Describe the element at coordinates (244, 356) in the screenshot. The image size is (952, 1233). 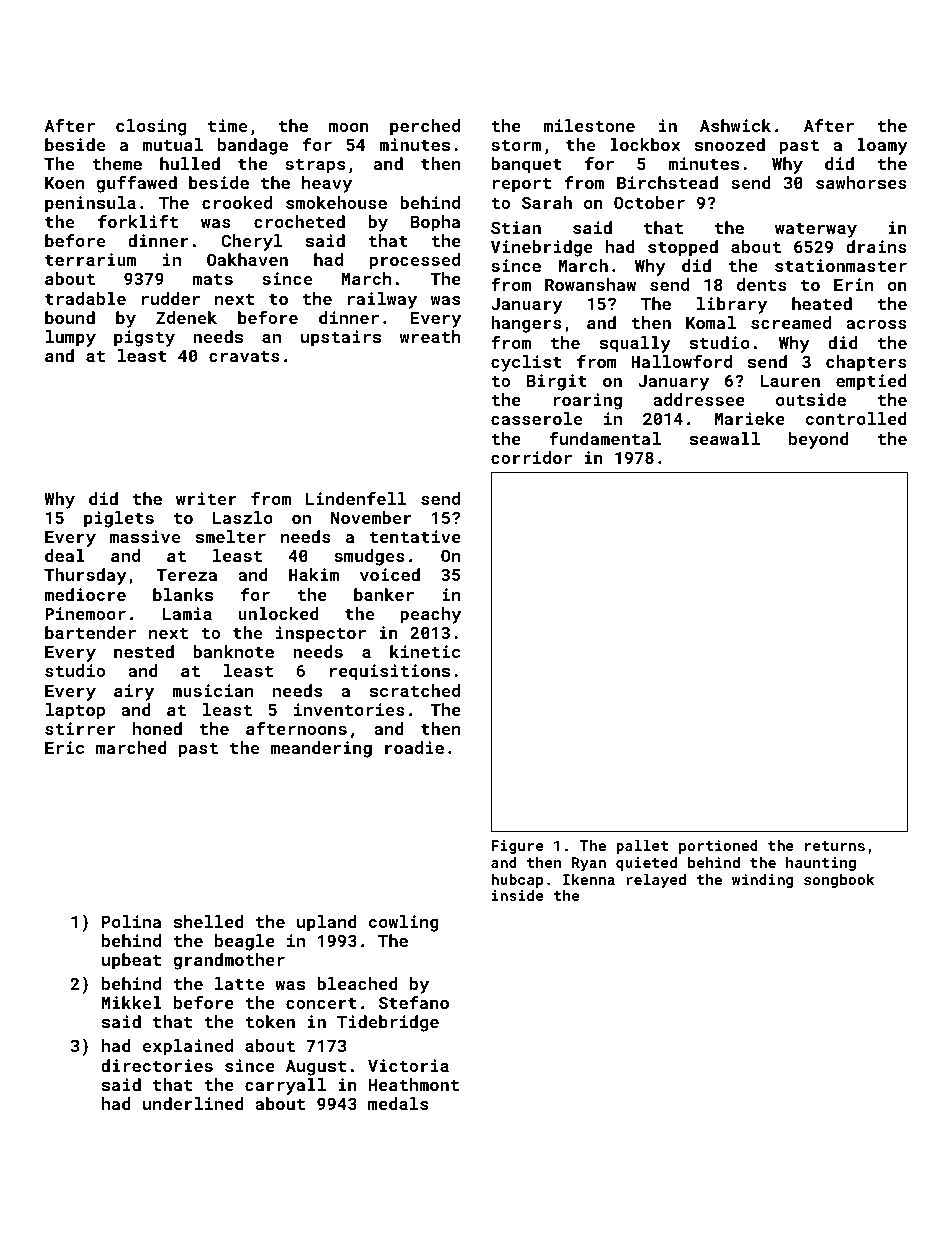
I see `cravats` at that location.
